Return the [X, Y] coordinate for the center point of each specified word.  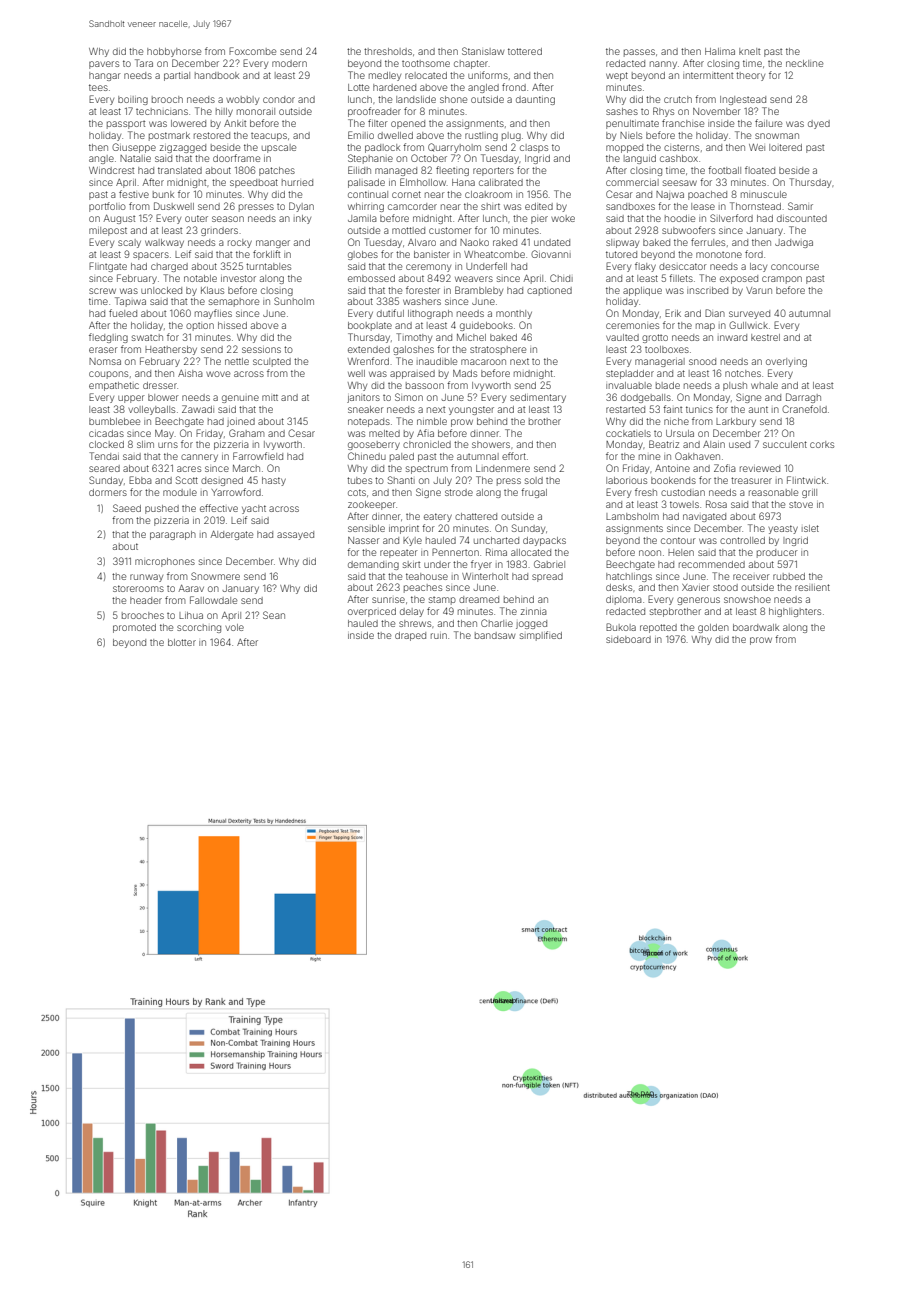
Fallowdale [213, 600]
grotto [655, 338]
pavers [104, 65]
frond [514, 87]
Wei [757, 147]
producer [777, 553]
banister [432, 254]
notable [200, 278]
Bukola [621, 627]
